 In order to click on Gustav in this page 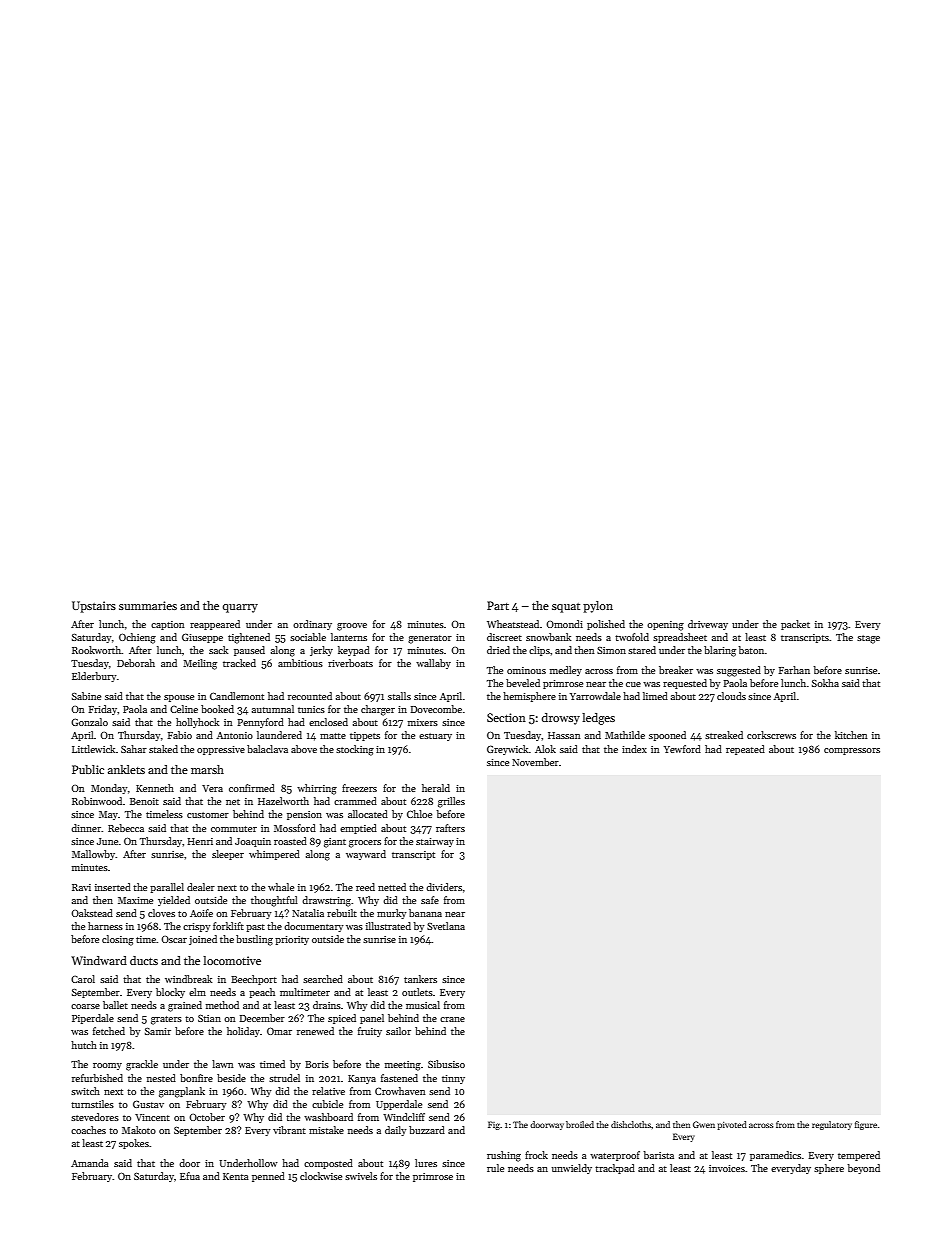, I will do `click(148, 1104)`.
